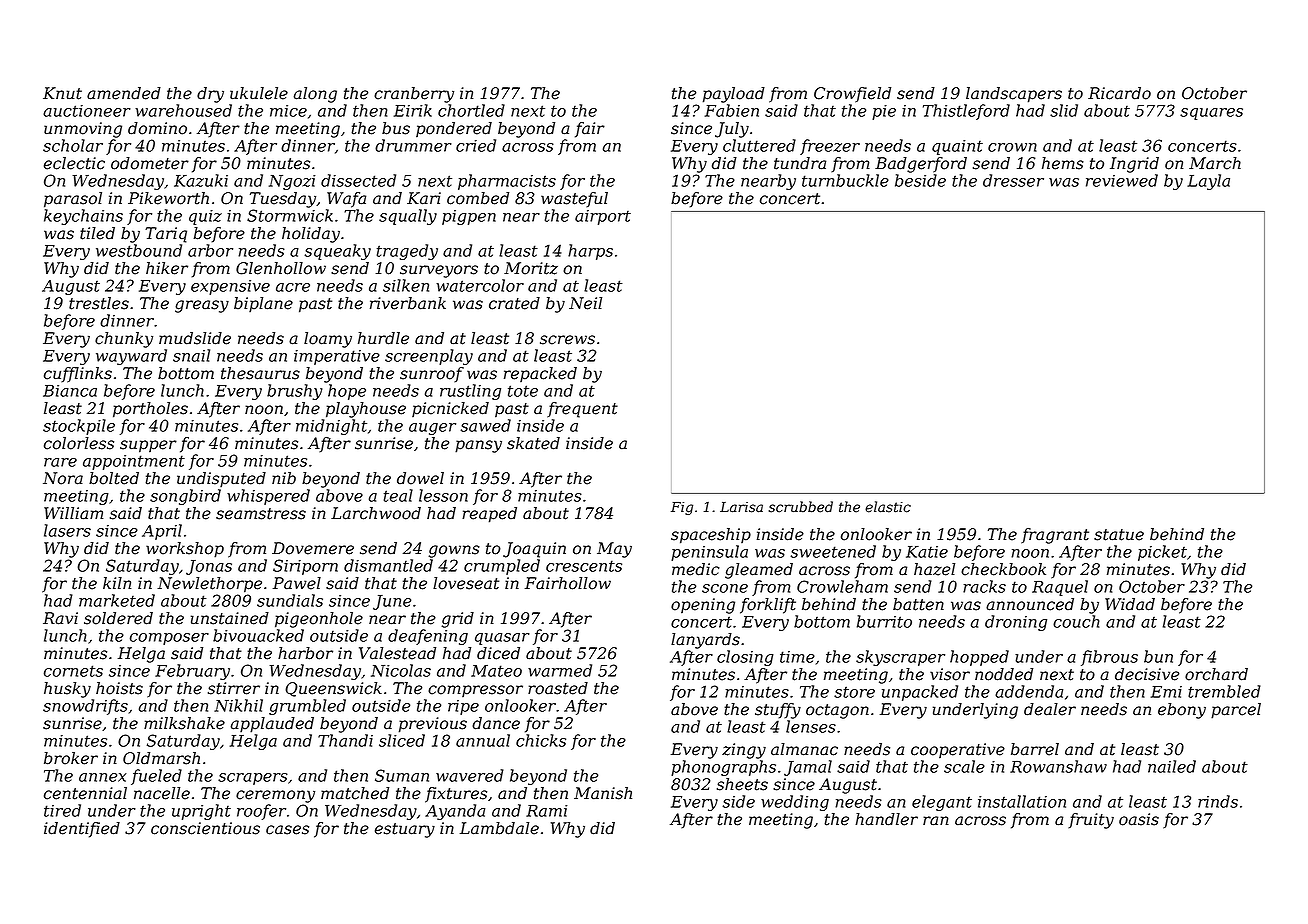 The width and height of the screenshot is (1308, 924). What do you see at coordinates (60, 618) in the screenshot?
I see `Ravi` at bounding box center [60, 618].
